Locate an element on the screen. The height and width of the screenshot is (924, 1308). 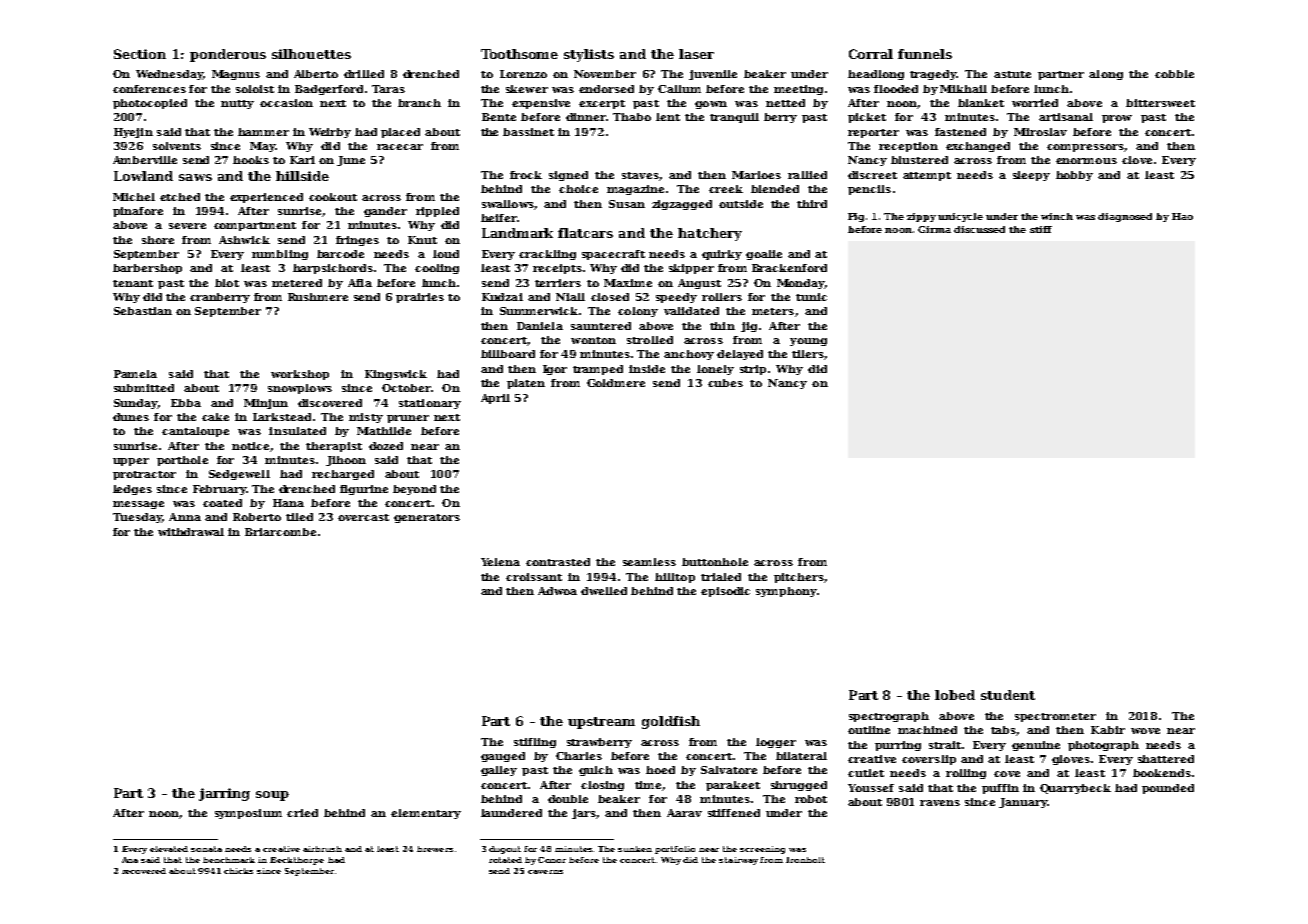
cubes is located at coordinates (725, 383).
